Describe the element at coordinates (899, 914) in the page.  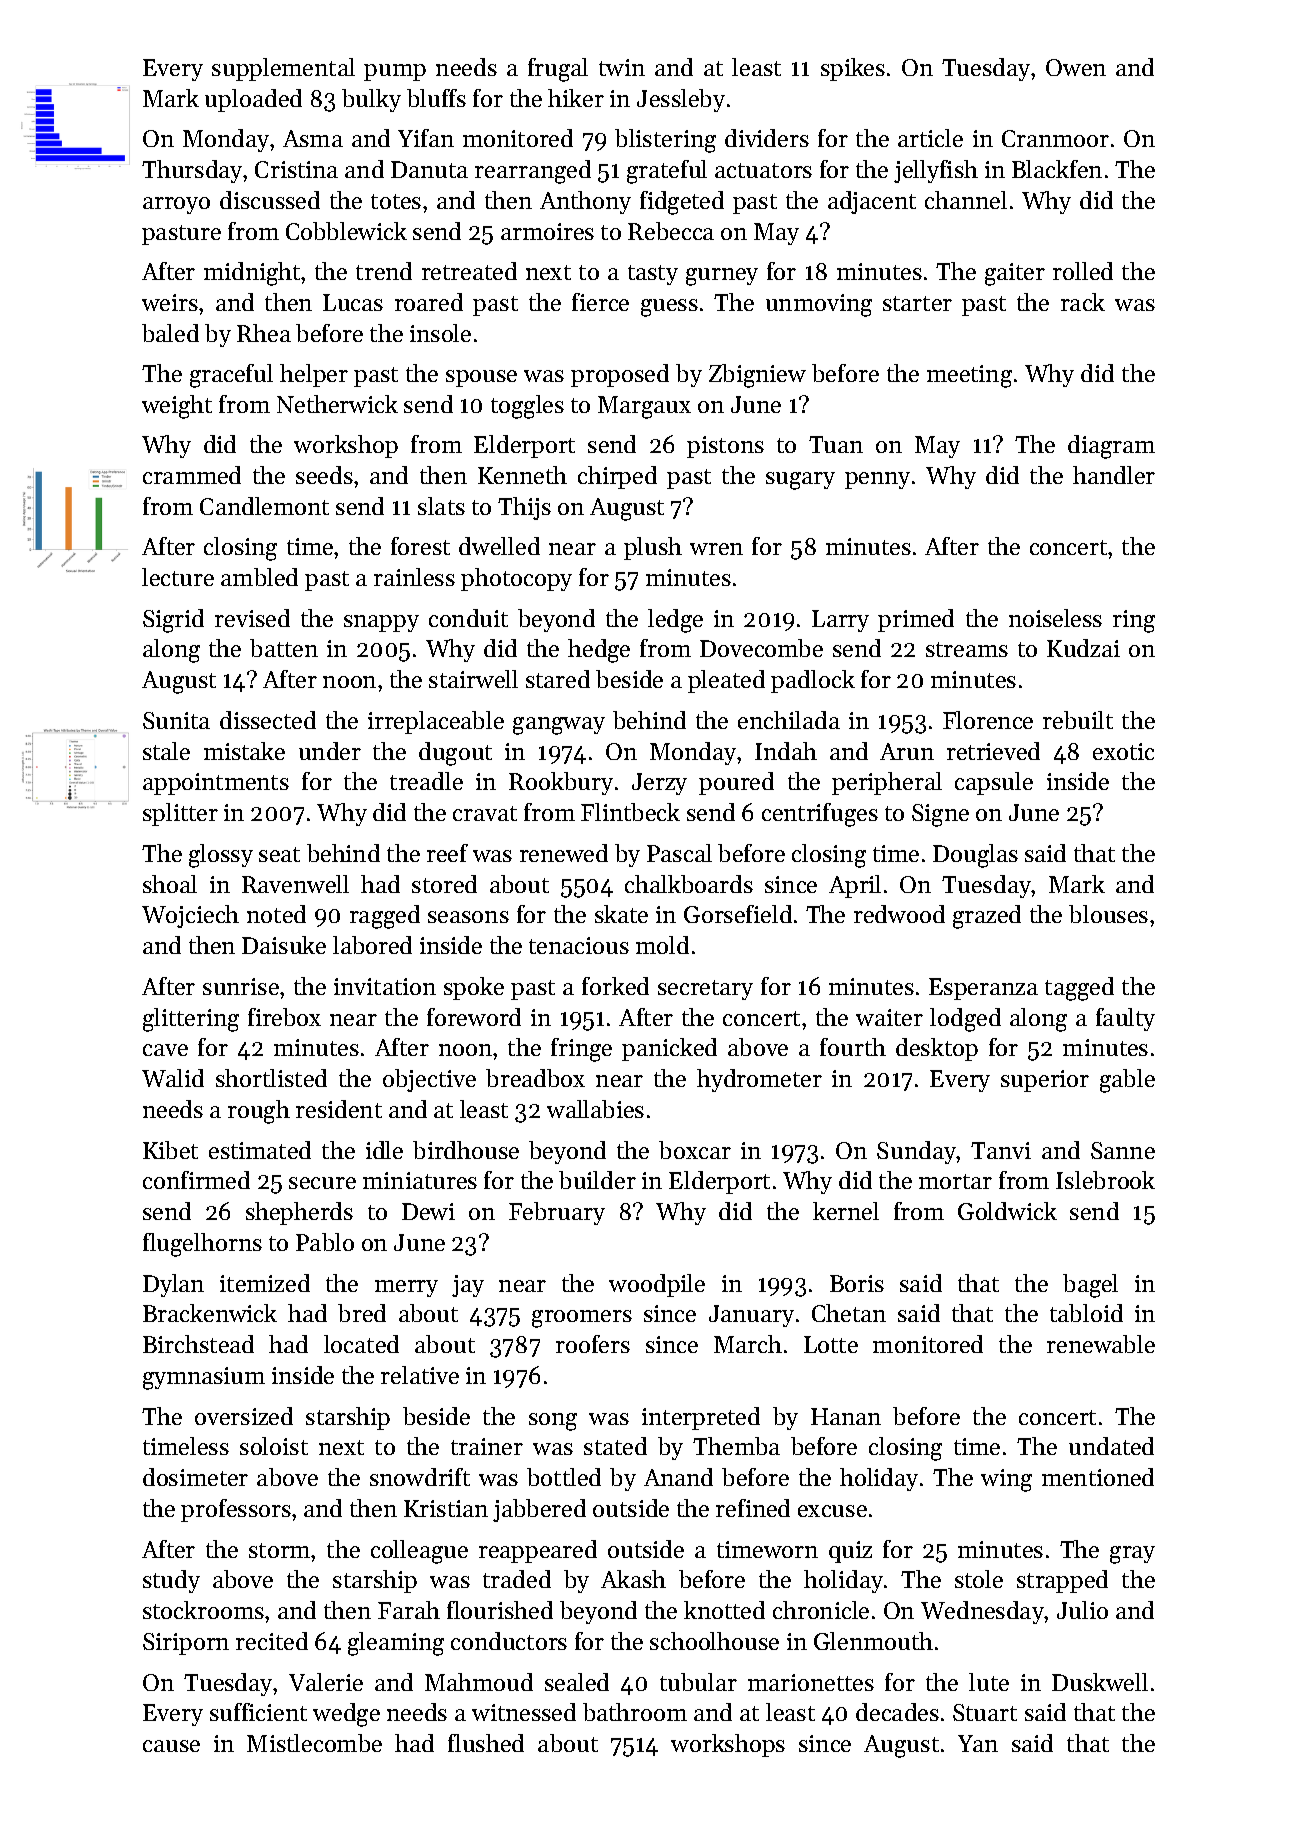
I see `redwood` at that location.
